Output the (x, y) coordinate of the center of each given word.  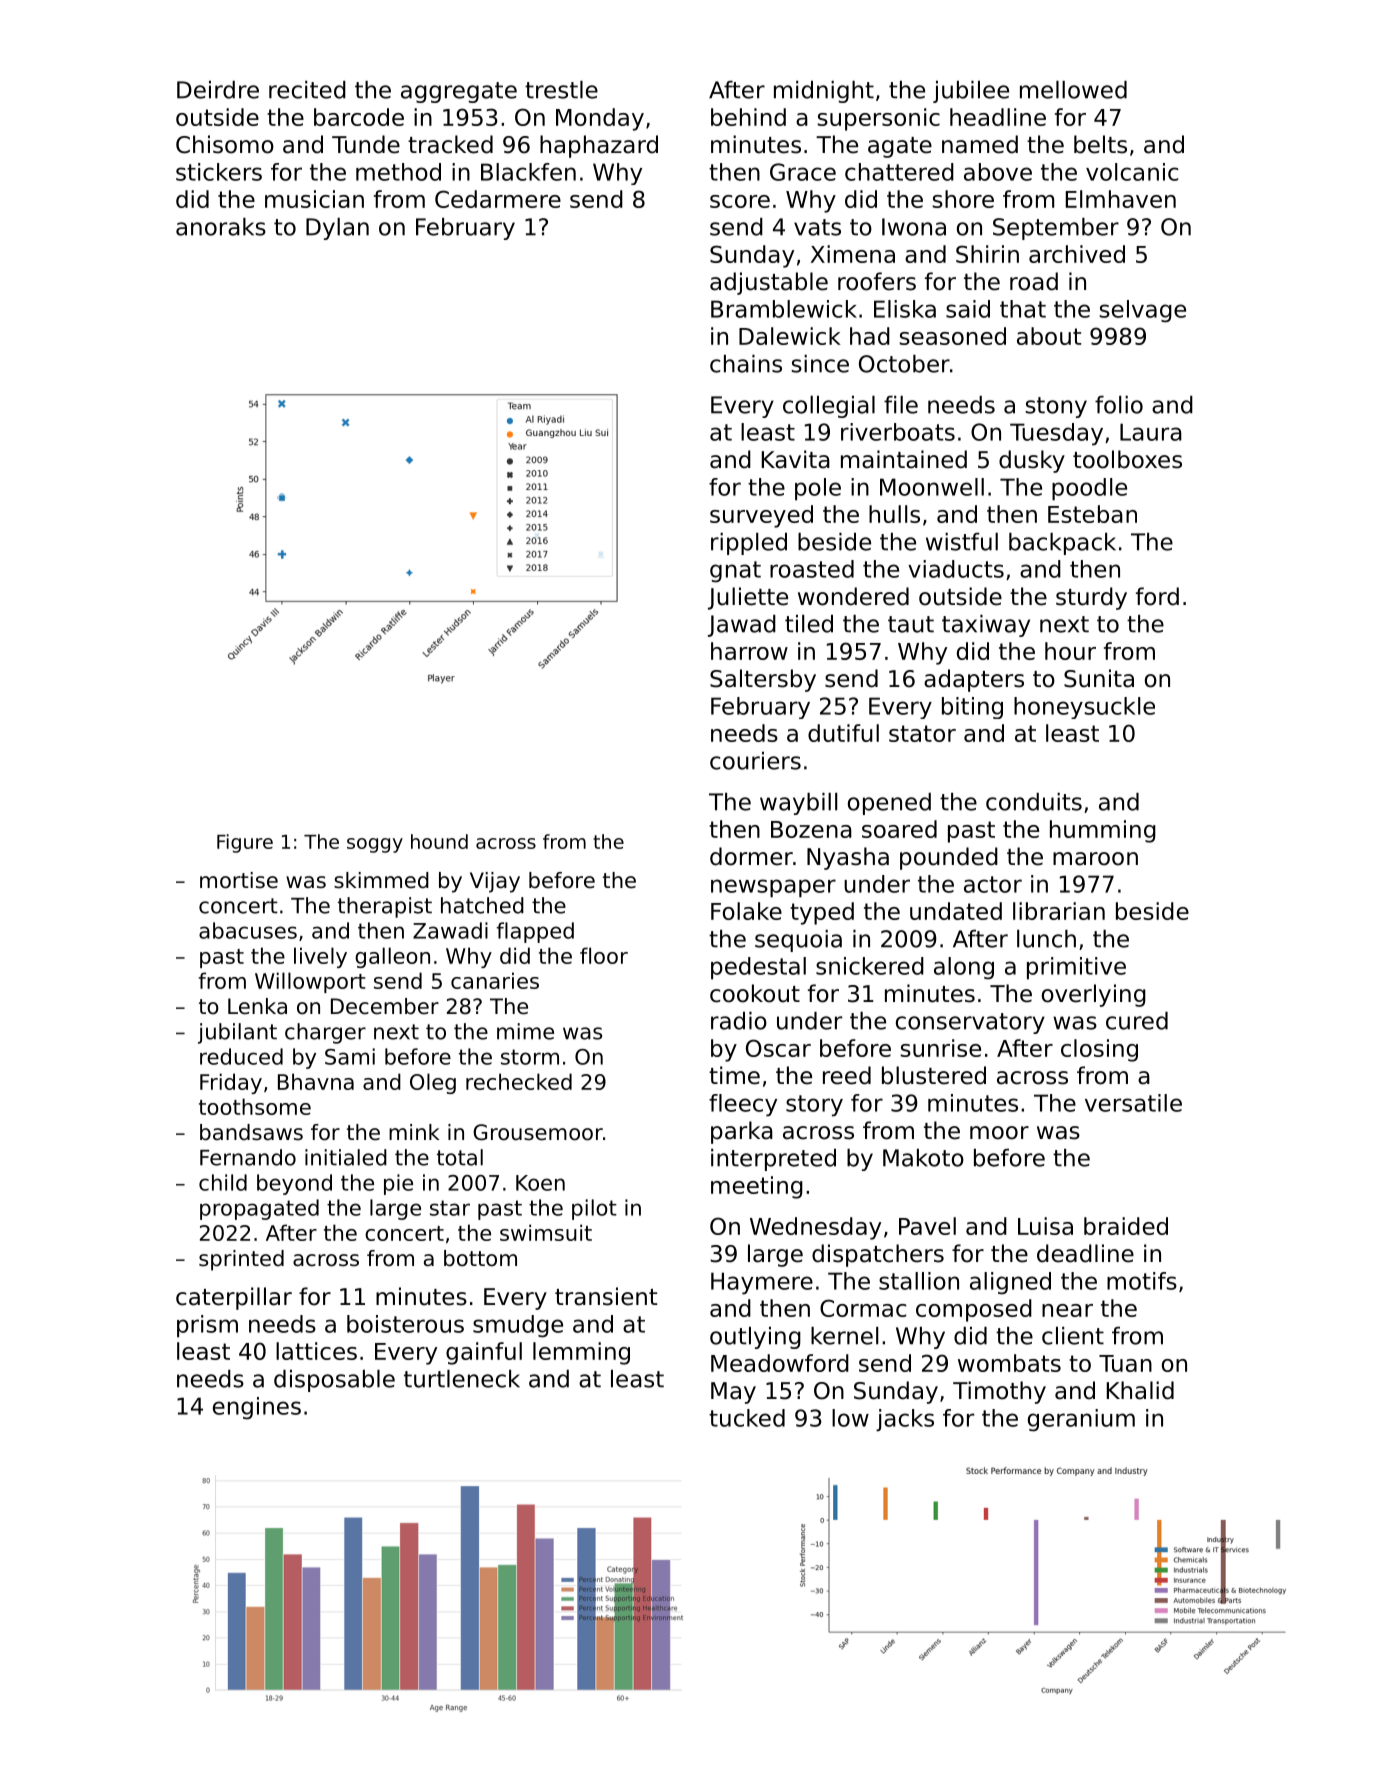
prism (207, 1326)
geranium (1081, 1420)
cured (1137, 1021)
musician (314, 199)
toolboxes (1127, 459)
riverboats (898, 432)
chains (746, 364)
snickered (870, 966)
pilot (594, 1209)
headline (998, 117)
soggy (375, 845)
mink (414, 1132)
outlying (755, 1338)
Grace (803, 172)
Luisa (1045, 1226)
